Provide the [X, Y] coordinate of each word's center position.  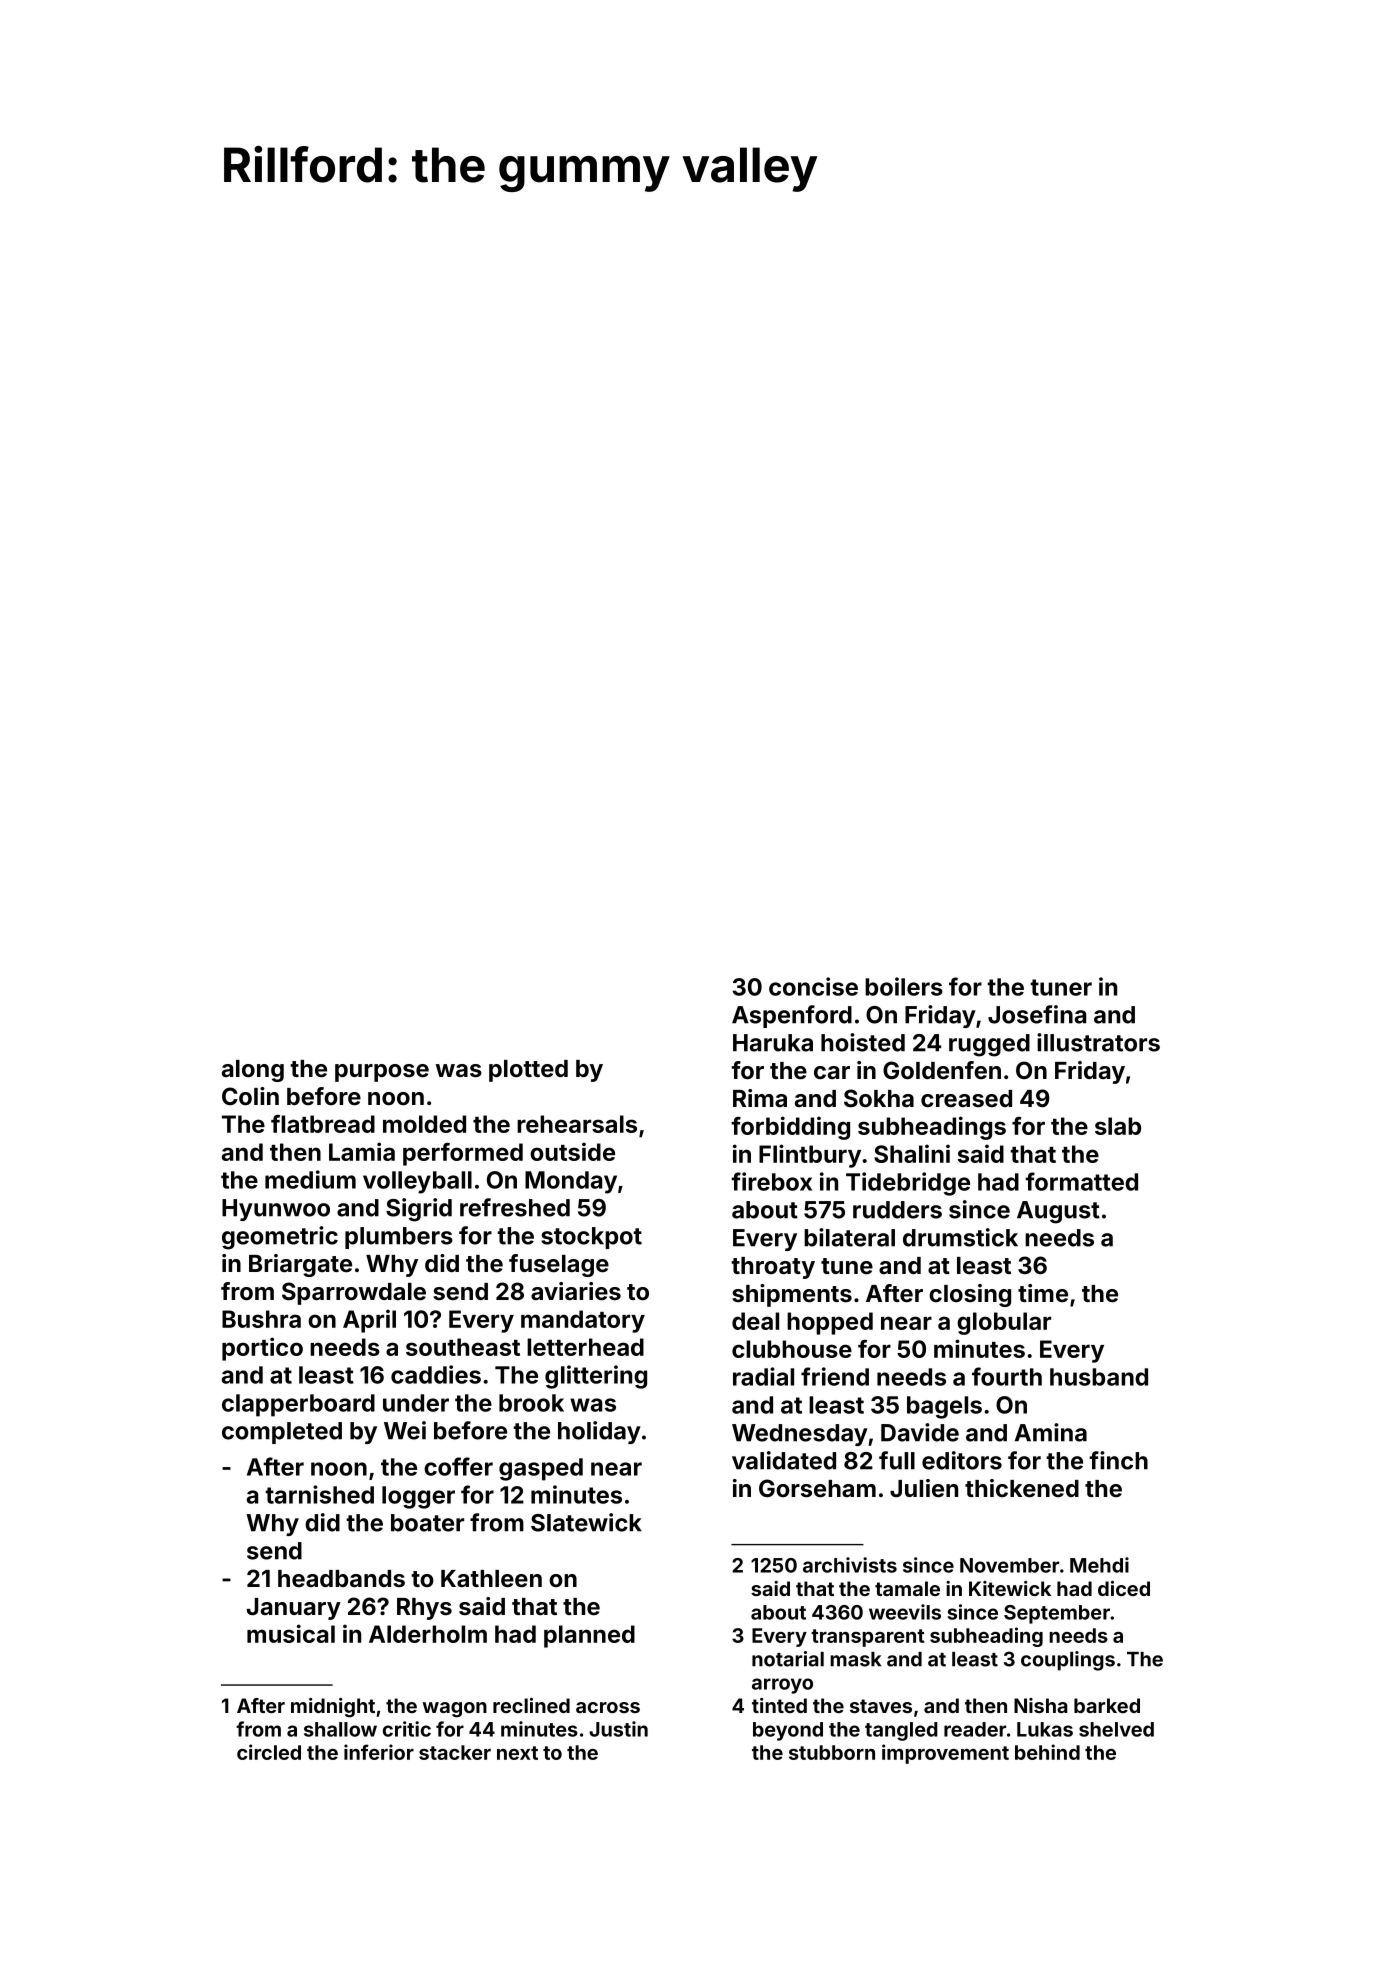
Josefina [1037, 1014]
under [416, 1403]
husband [1099, 1377]
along [253, 1071]
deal [755, 1321]
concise [813, 986]
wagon [454, 1710]
